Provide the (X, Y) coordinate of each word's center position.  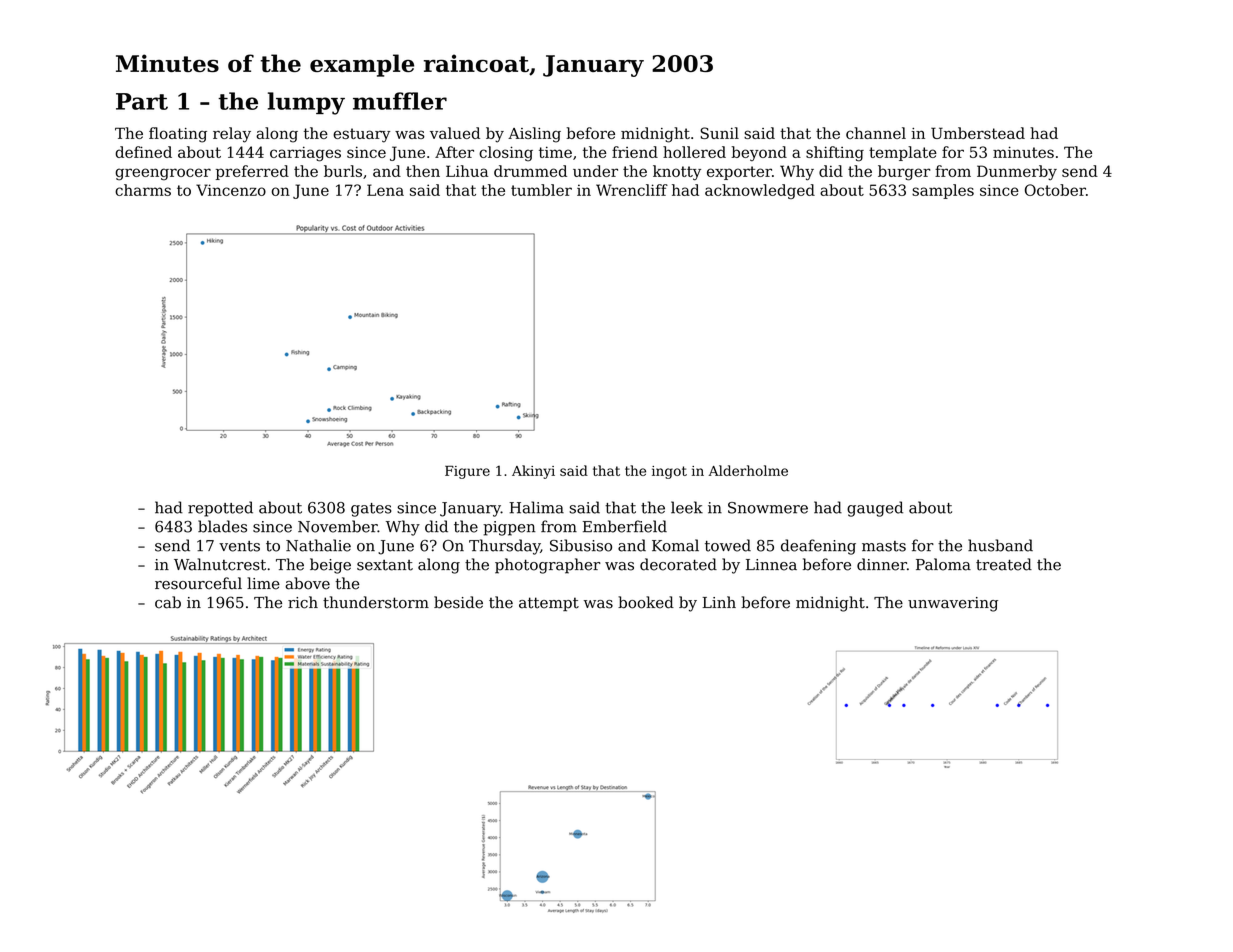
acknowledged (760, 191)
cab (168, 602)
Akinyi (533, 472)
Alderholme (748, 470)
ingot (669, 472)
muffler (400, 101)
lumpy (306, 103)
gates (371, 510)
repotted (220, 509)
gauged (875, 509)
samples (943, 191)
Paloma (943, 564)
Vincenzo (231, 190)
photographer (548, 566)
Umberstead (978, 133)
